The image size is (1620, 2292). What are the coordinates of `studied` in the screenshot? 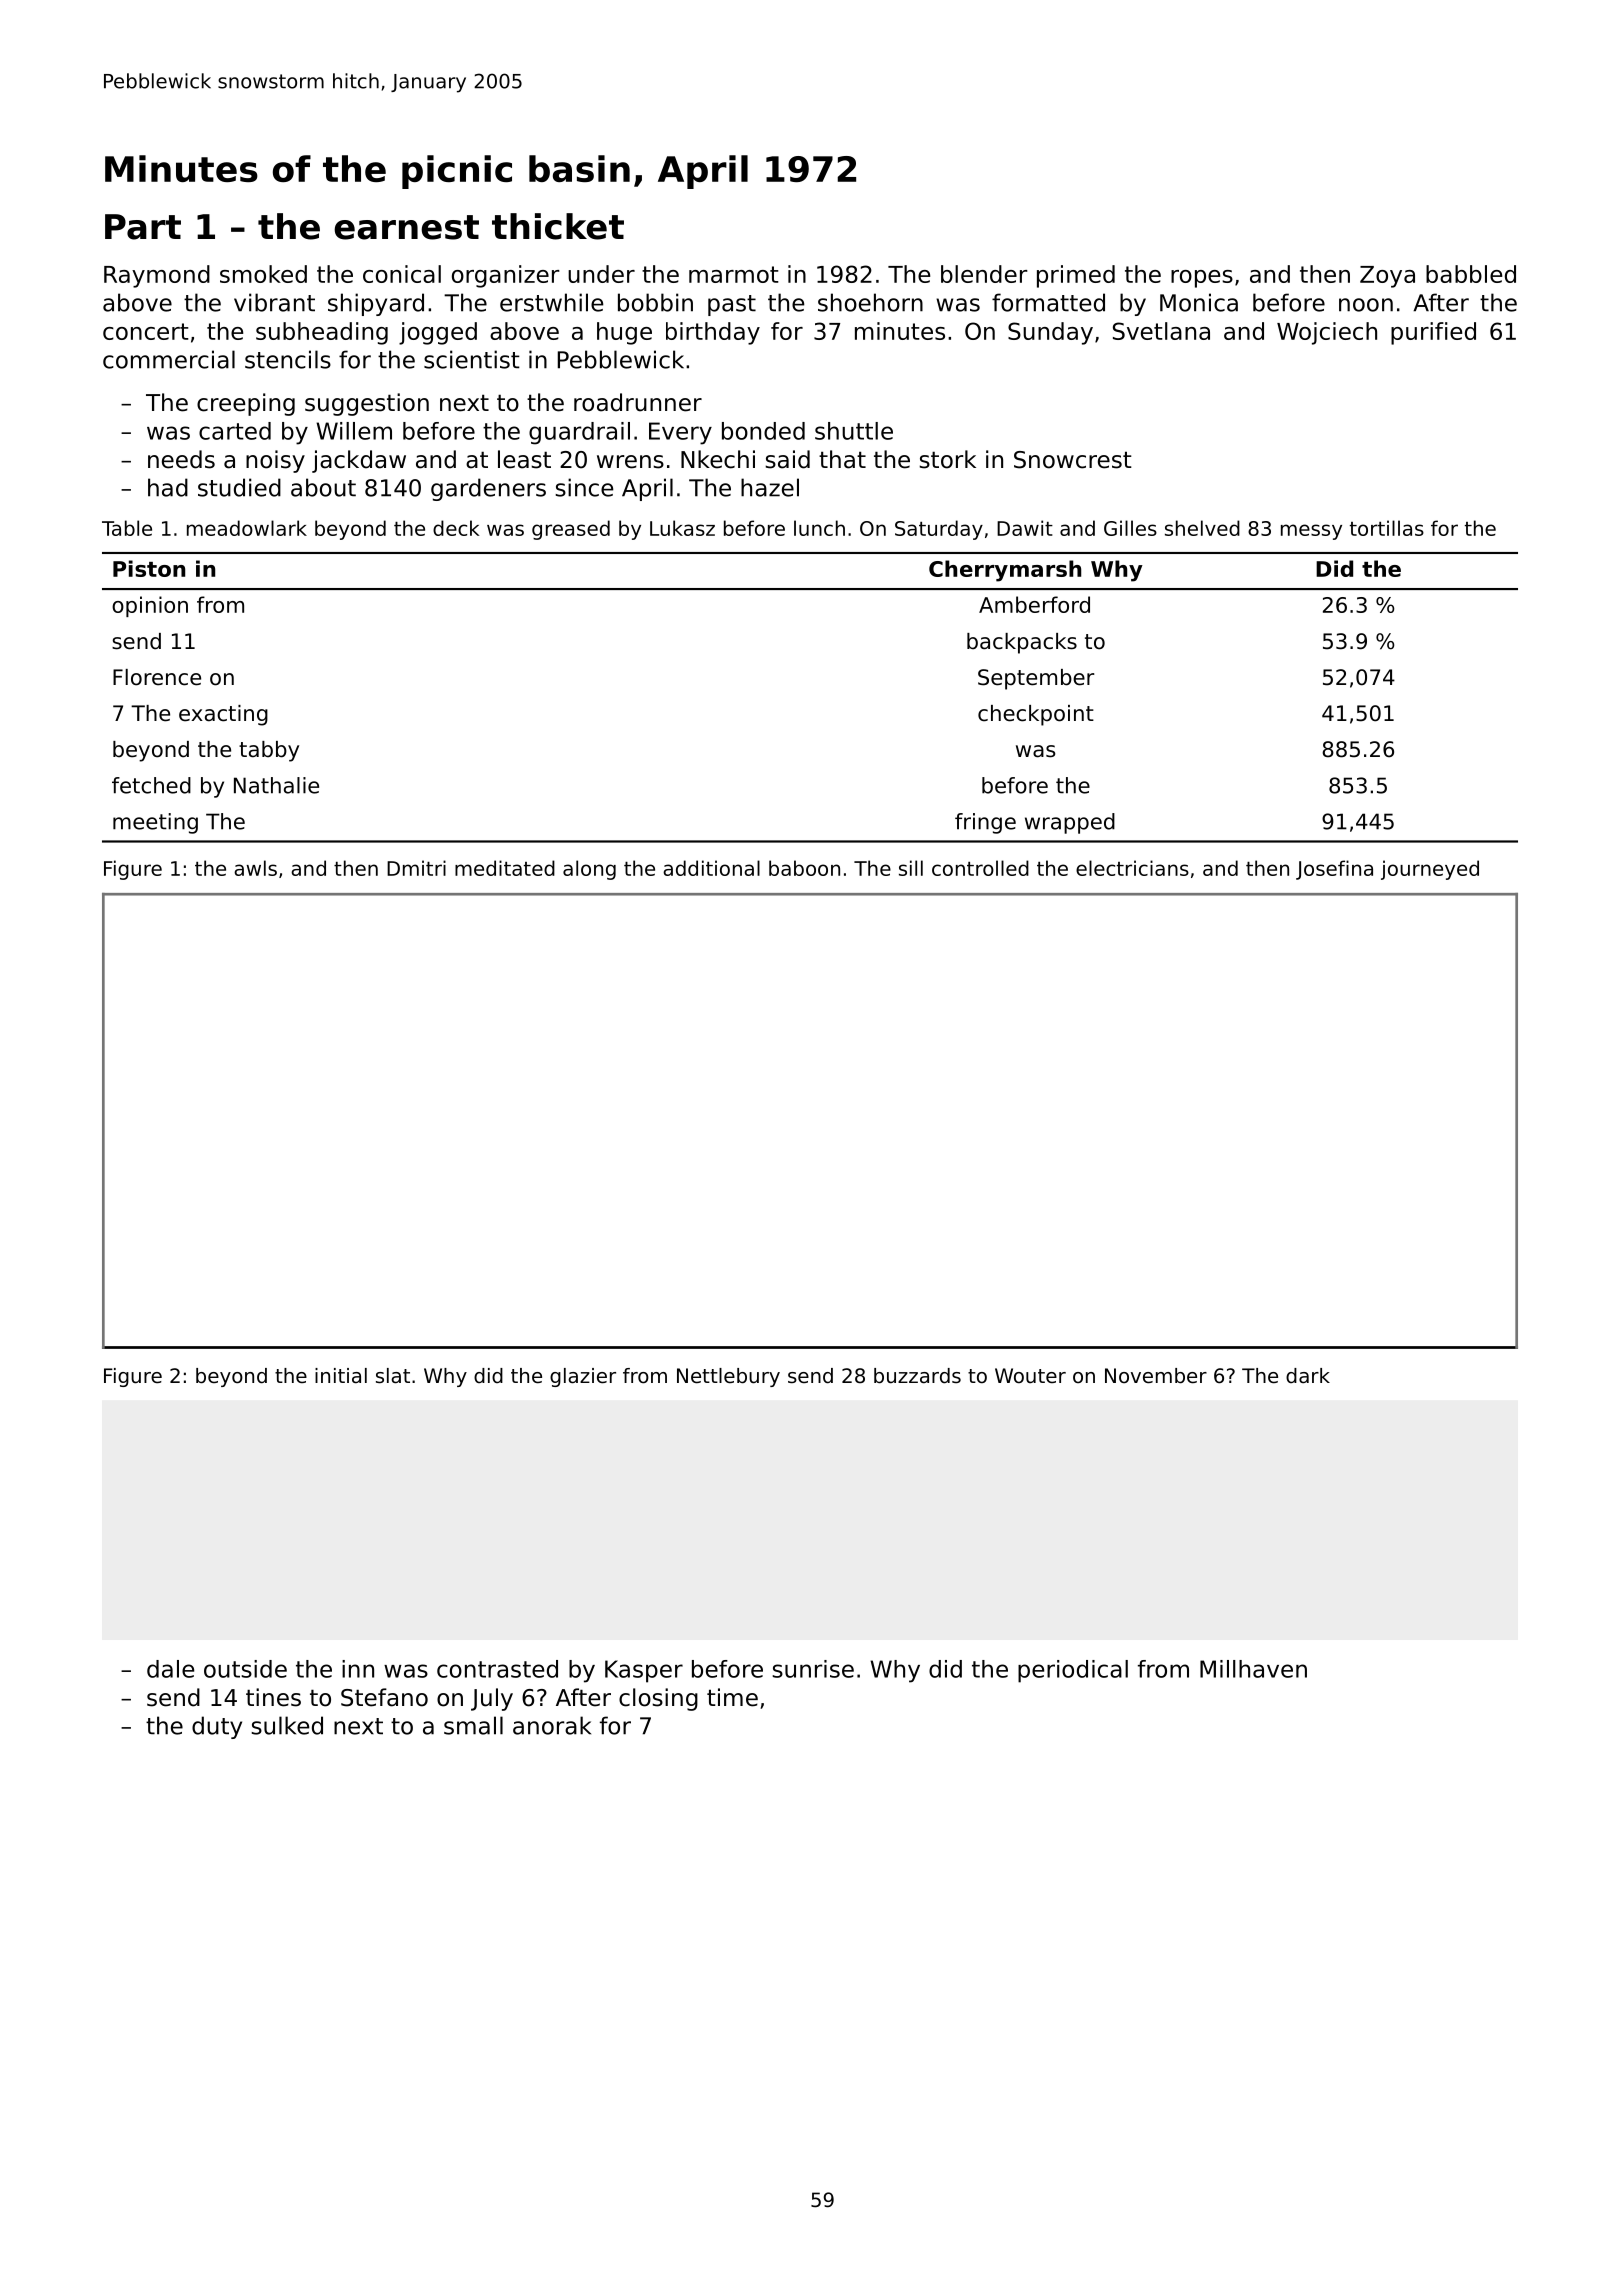 It's located at (239, 487).
